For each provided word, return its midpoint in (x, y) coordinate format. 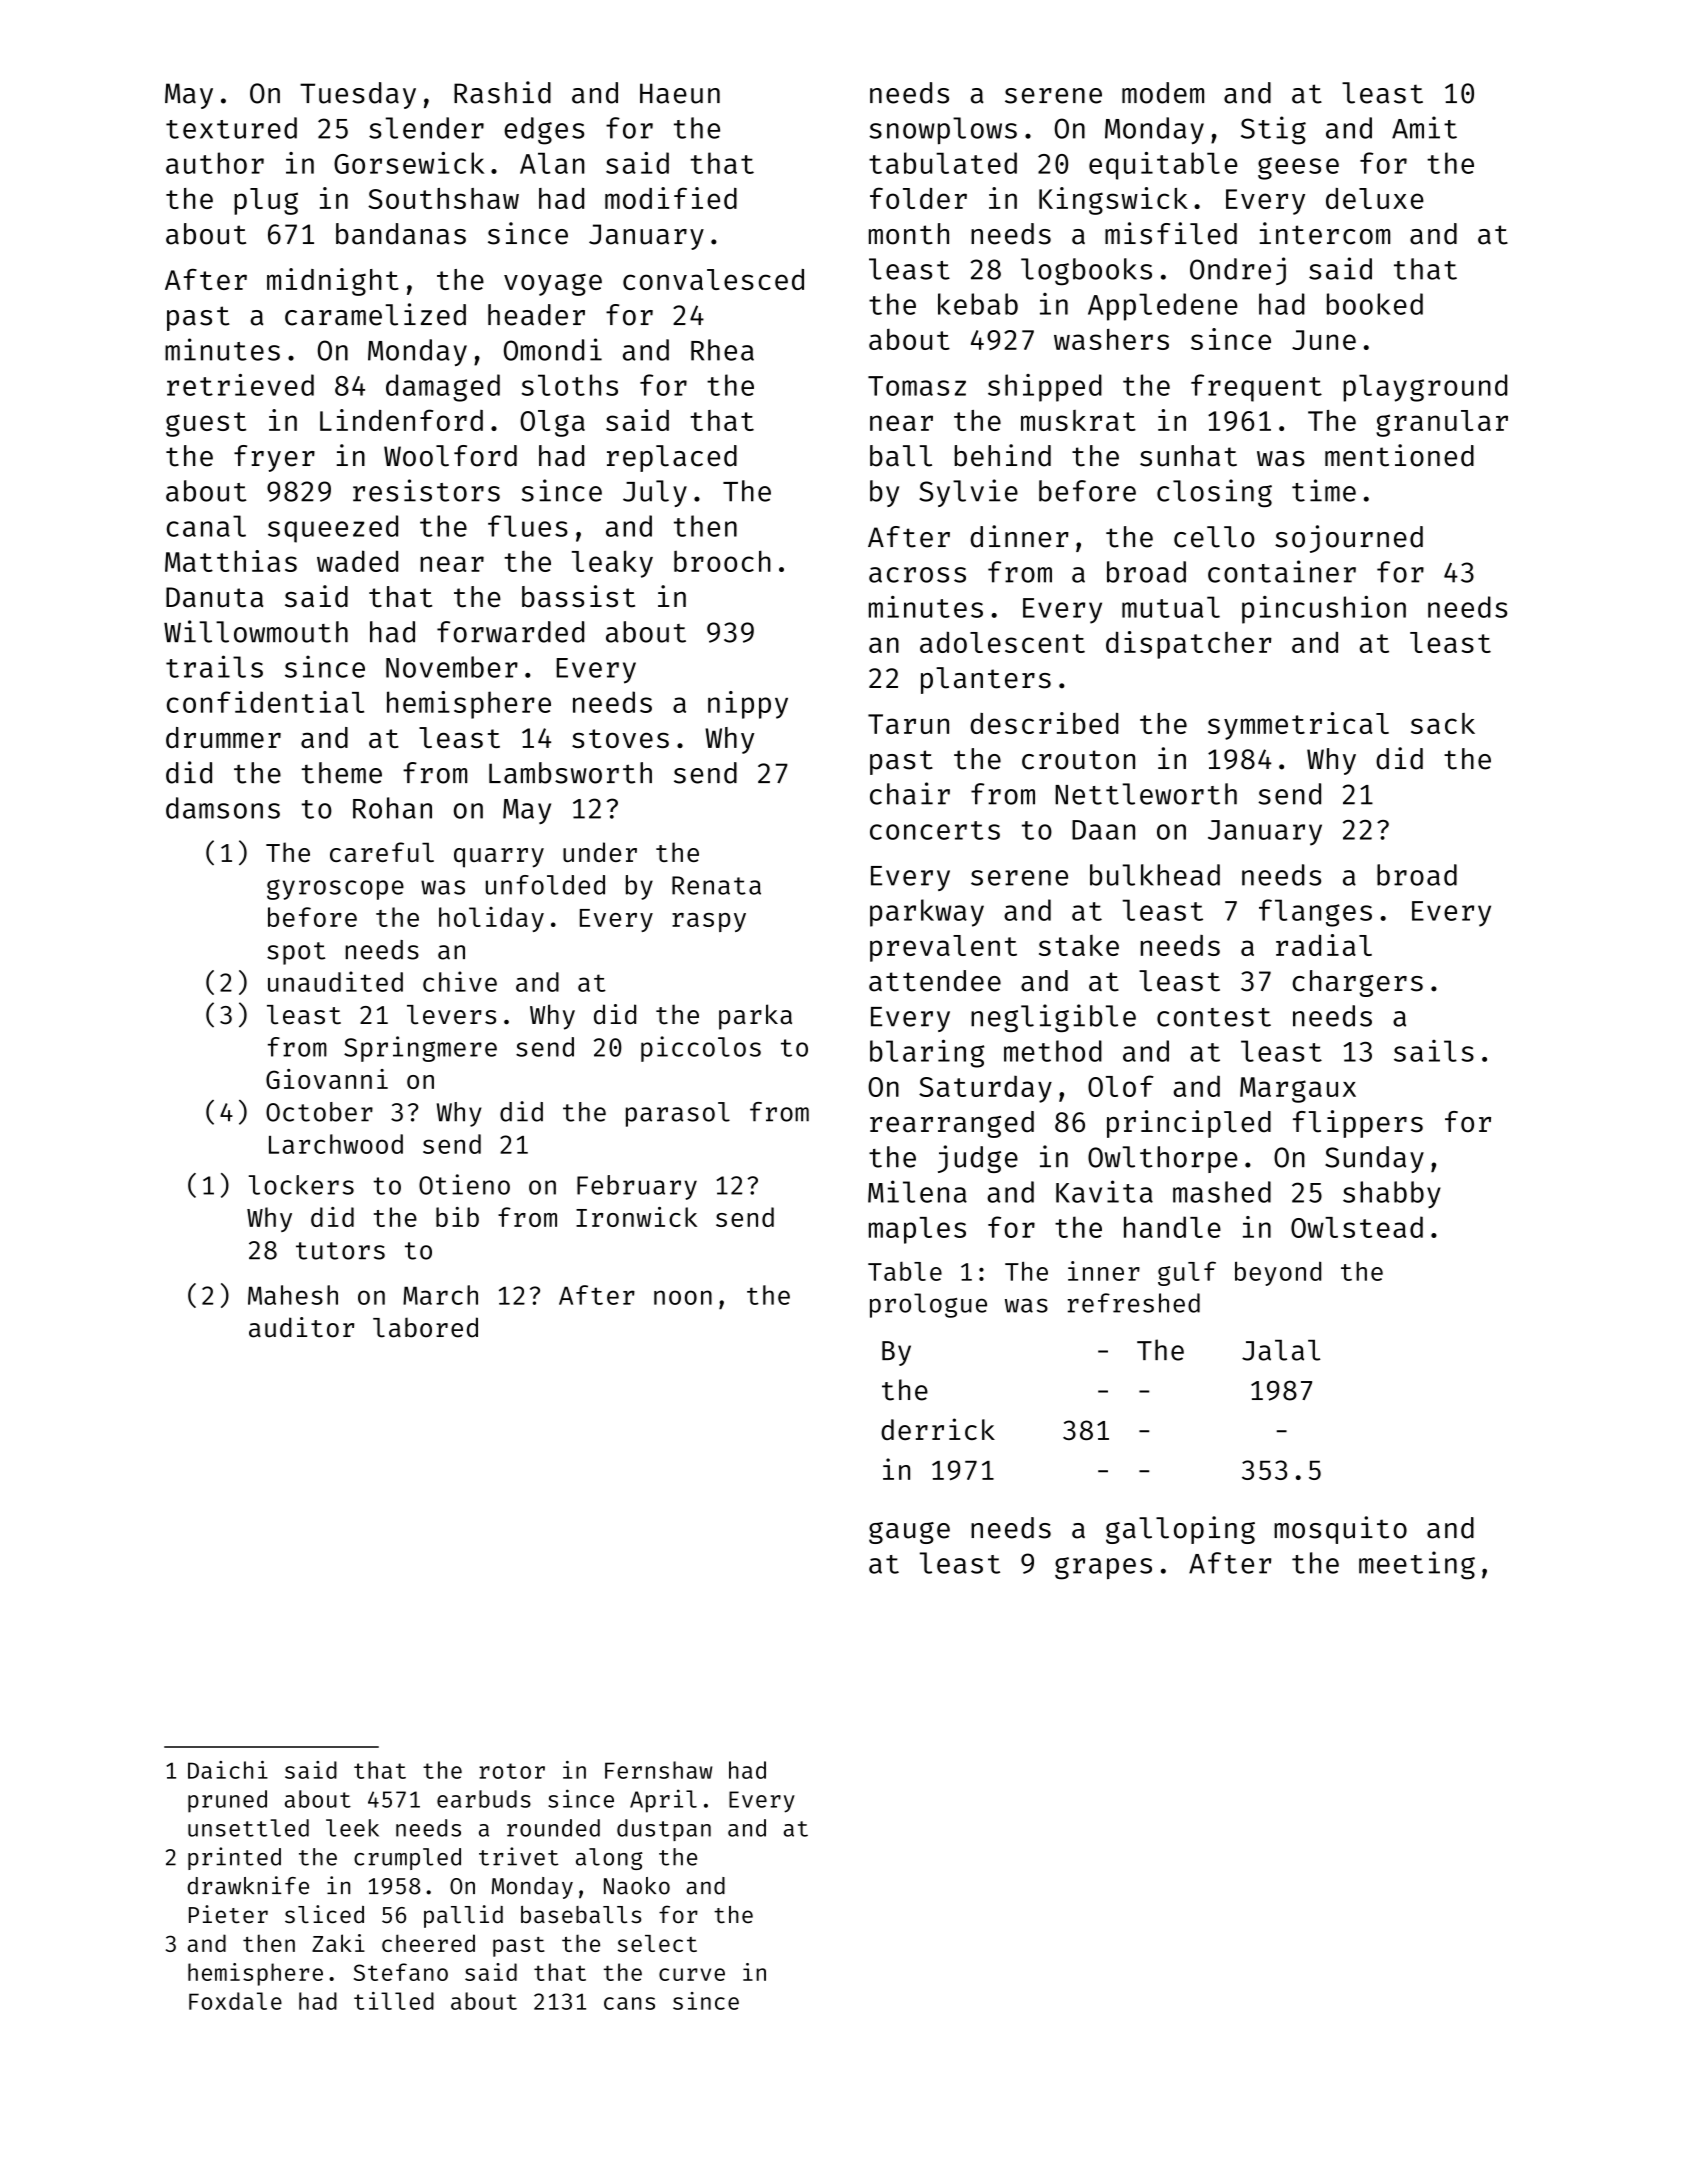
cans (629, 2003)
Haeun (680, 93)
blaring (927, 1053)
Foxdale (235, 2001)
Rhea (722, 350)
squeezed (333, 529)
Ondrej (1238, 271)
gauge (909, 1533)
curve (692, 1974)
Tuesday (358, 95)
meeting (1417, 1565)
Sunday (1374, 1159)
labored (425, 1327)
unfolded (545, 885)
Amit (1424, 127)
